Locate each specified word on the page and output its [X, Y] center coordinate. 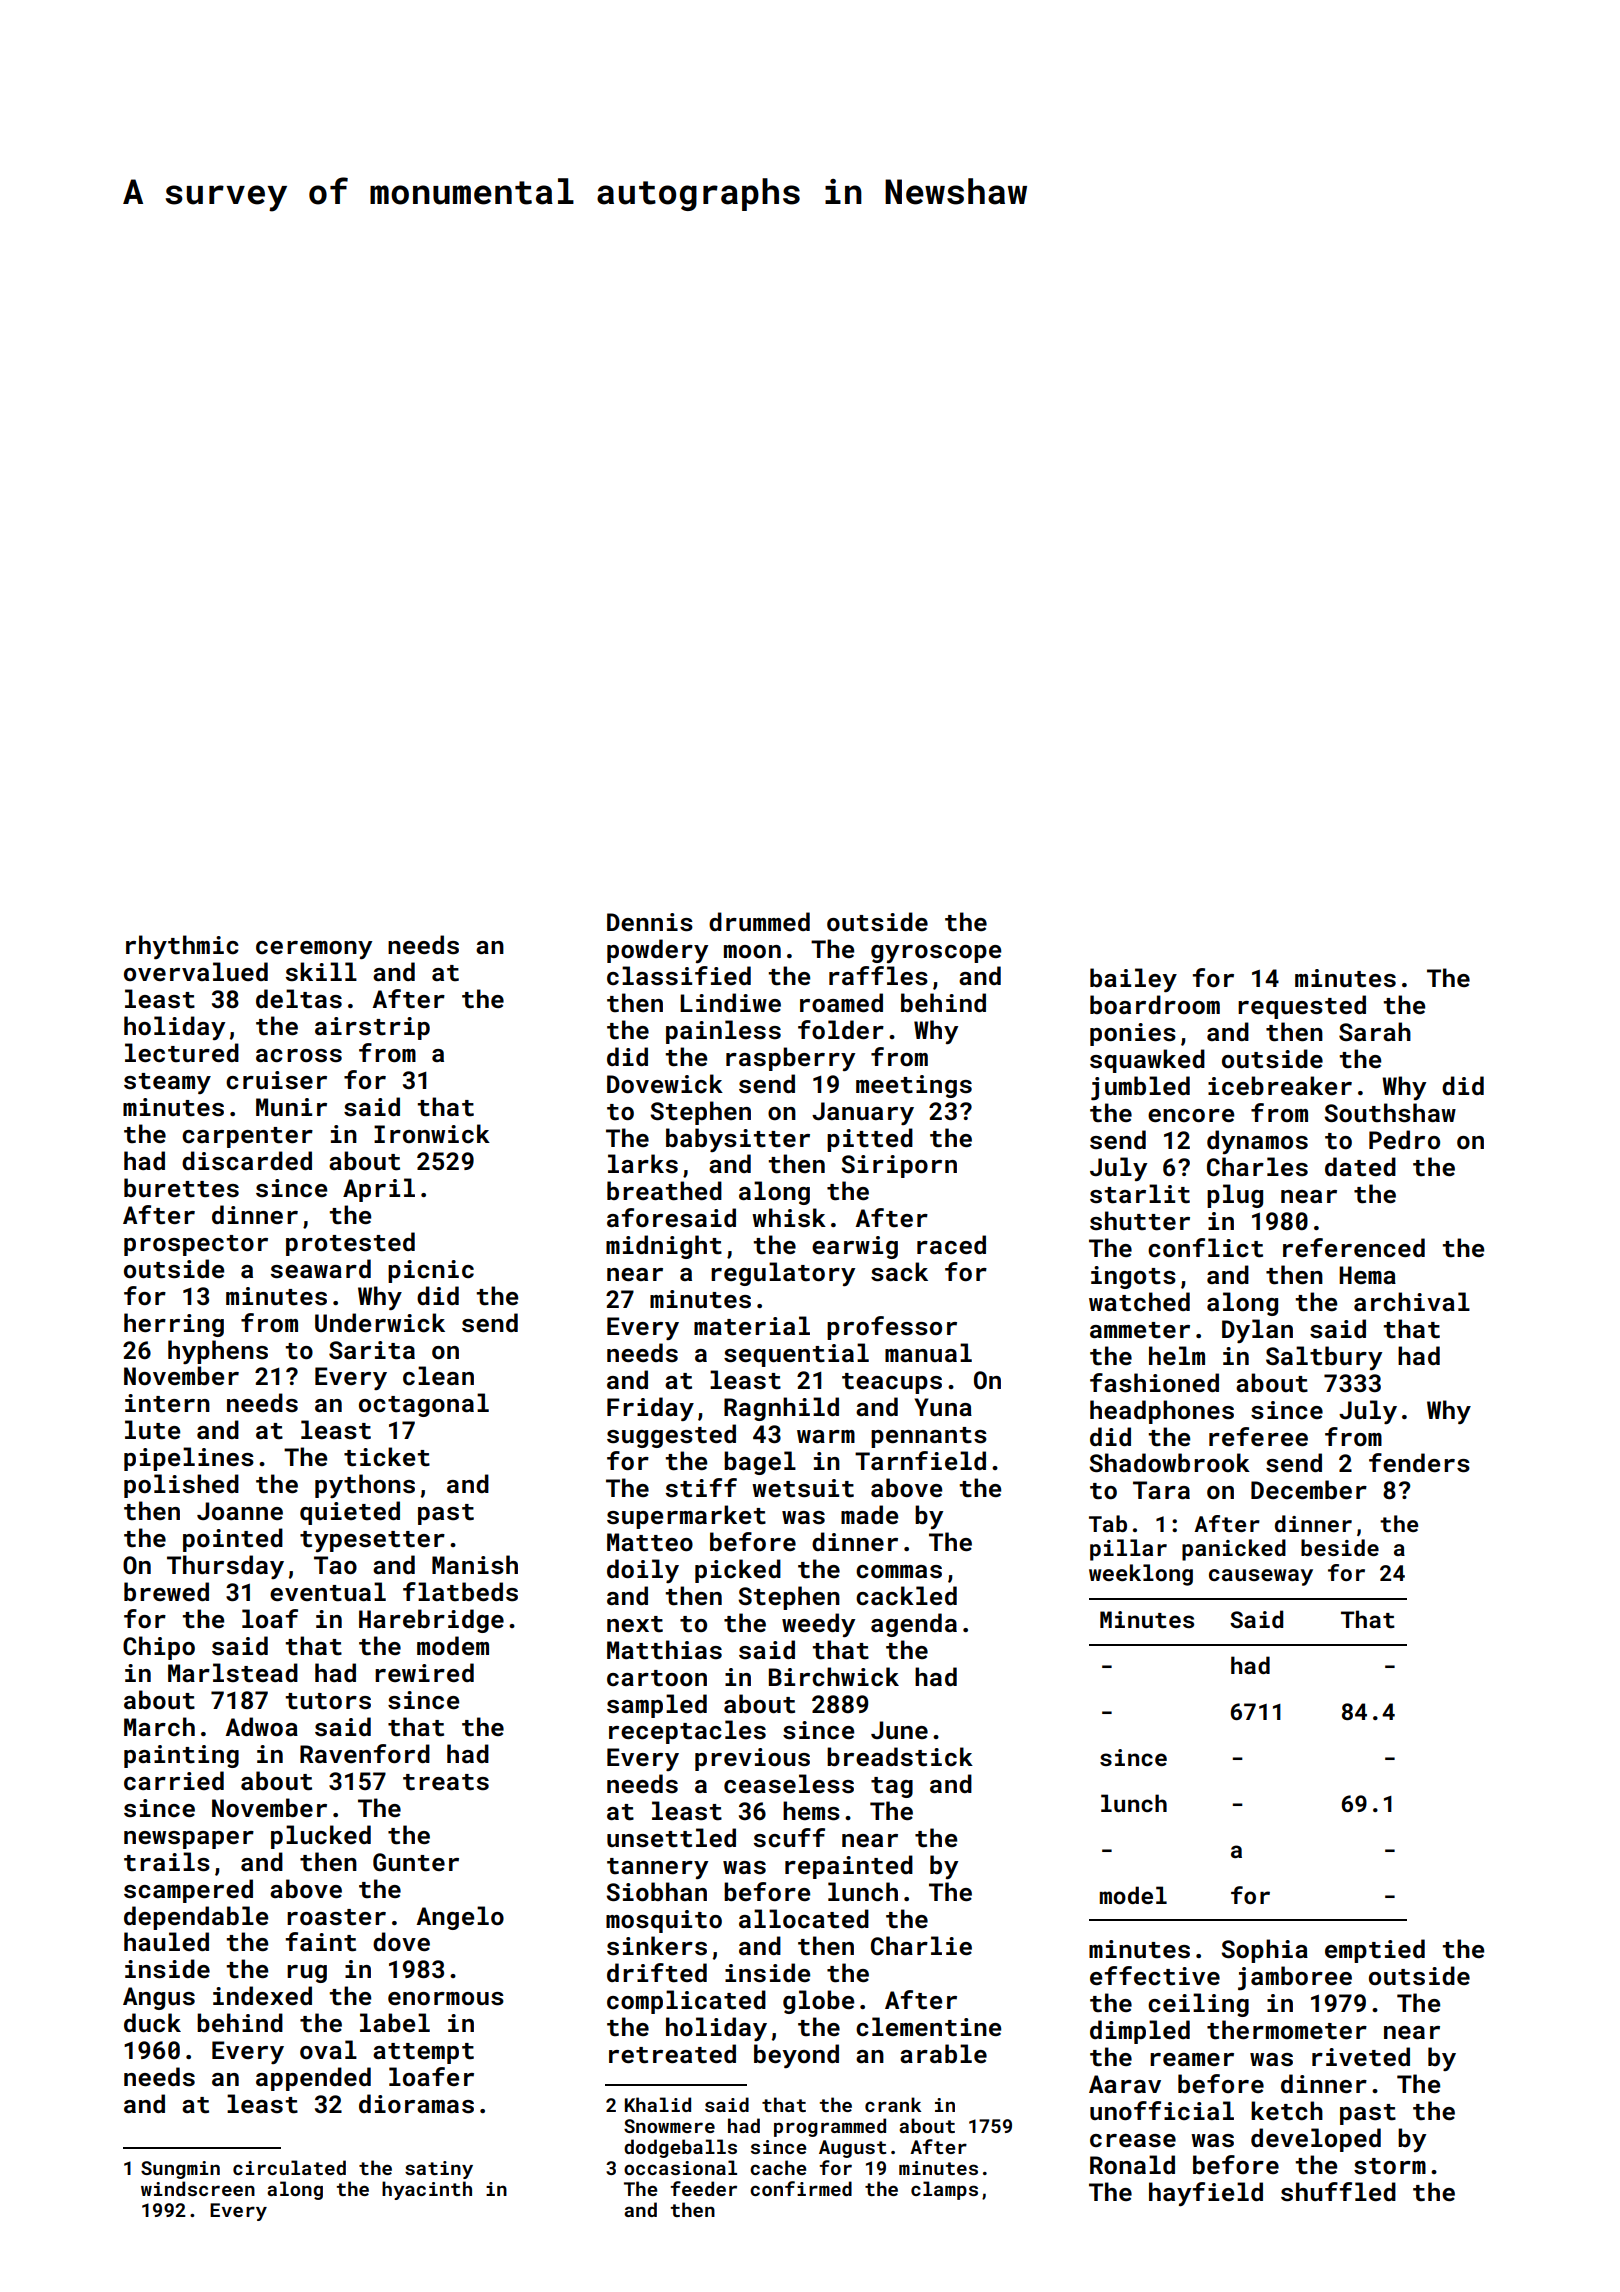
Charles [1257, 1167]
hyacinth [427, 2190]
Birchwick [834, 1677]
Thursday [225, 1567]
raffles [878, 976]
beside [1340, 1547]
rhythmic [182, 947]
